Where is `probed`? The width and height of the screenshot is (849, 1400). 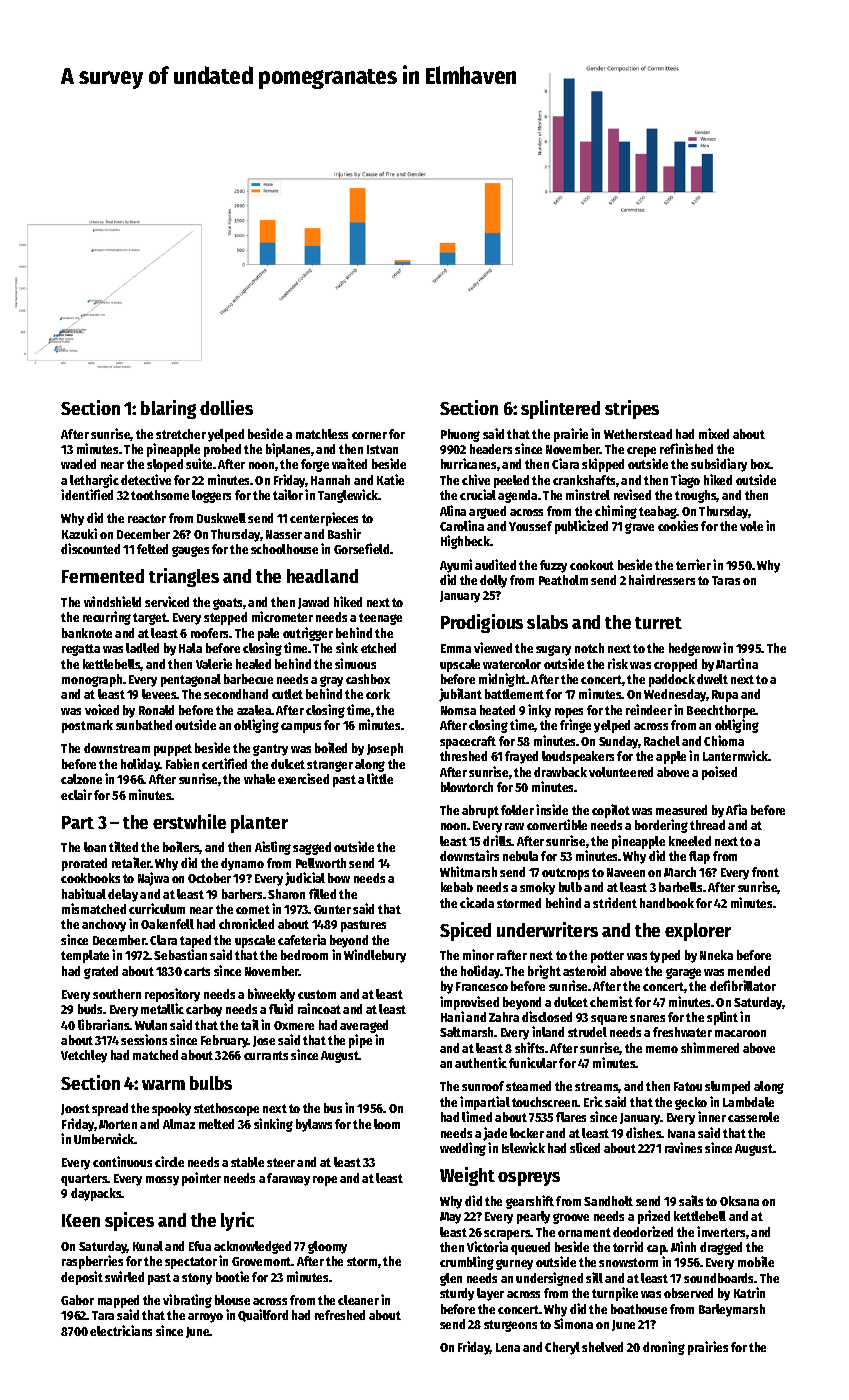 probed is located at coordinates (222, 450).
